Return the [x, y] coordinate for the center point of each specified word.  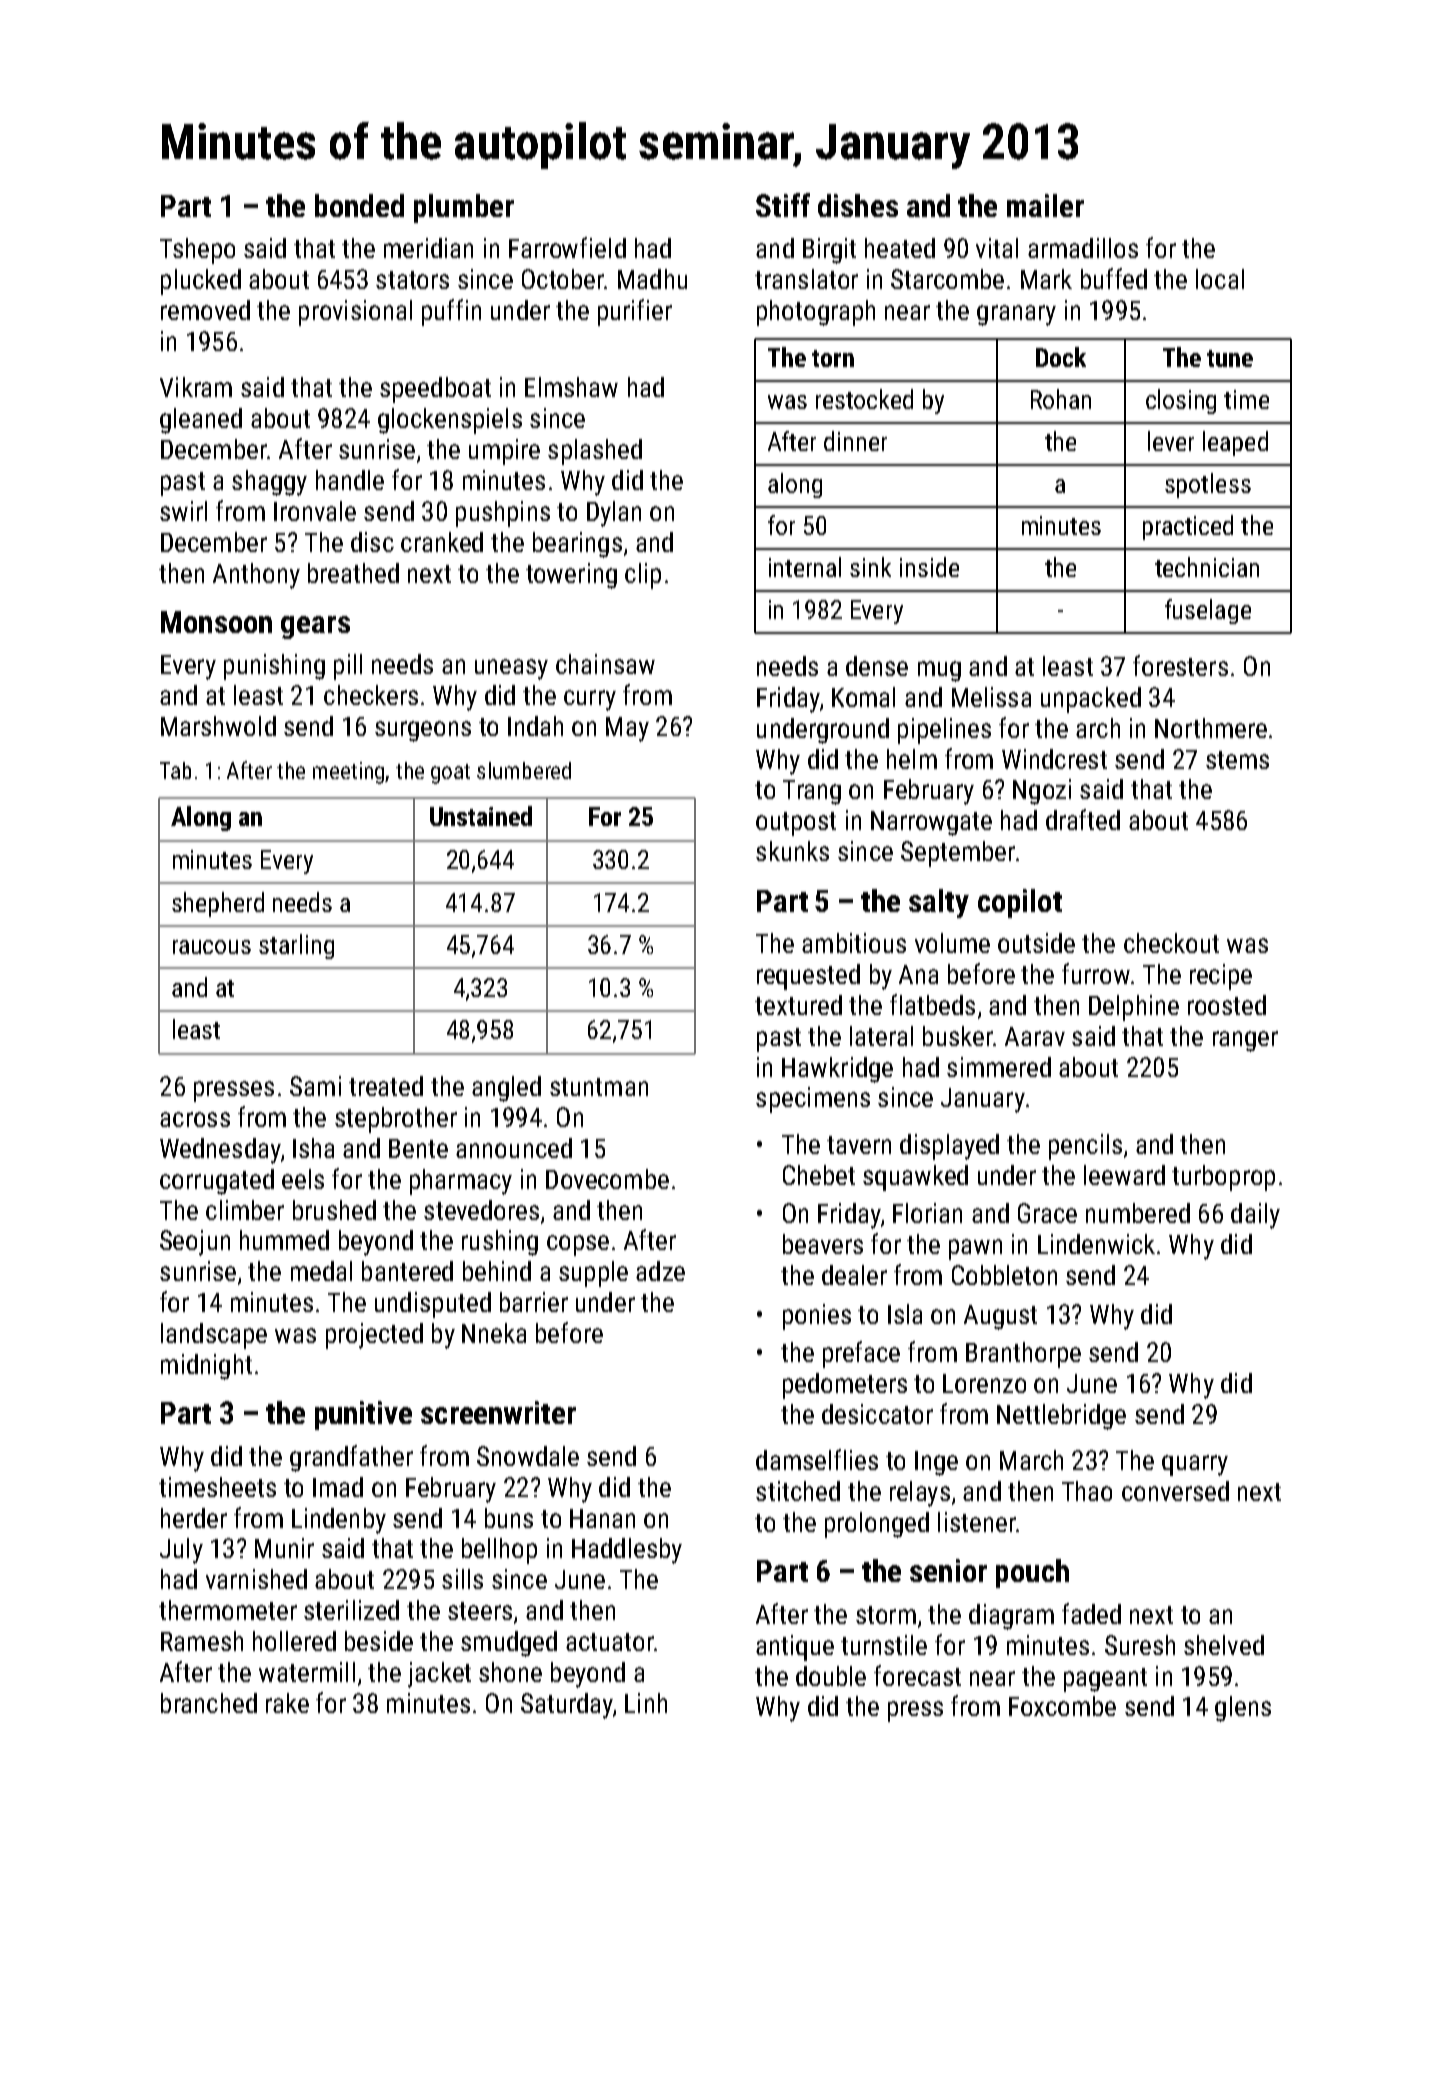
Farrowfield [567, 247]
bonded [359, 205]
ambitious [854, 943]
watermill [307, 1672]
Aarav [1035, 1036]
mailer [1045, 205]
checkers [371, 695]
